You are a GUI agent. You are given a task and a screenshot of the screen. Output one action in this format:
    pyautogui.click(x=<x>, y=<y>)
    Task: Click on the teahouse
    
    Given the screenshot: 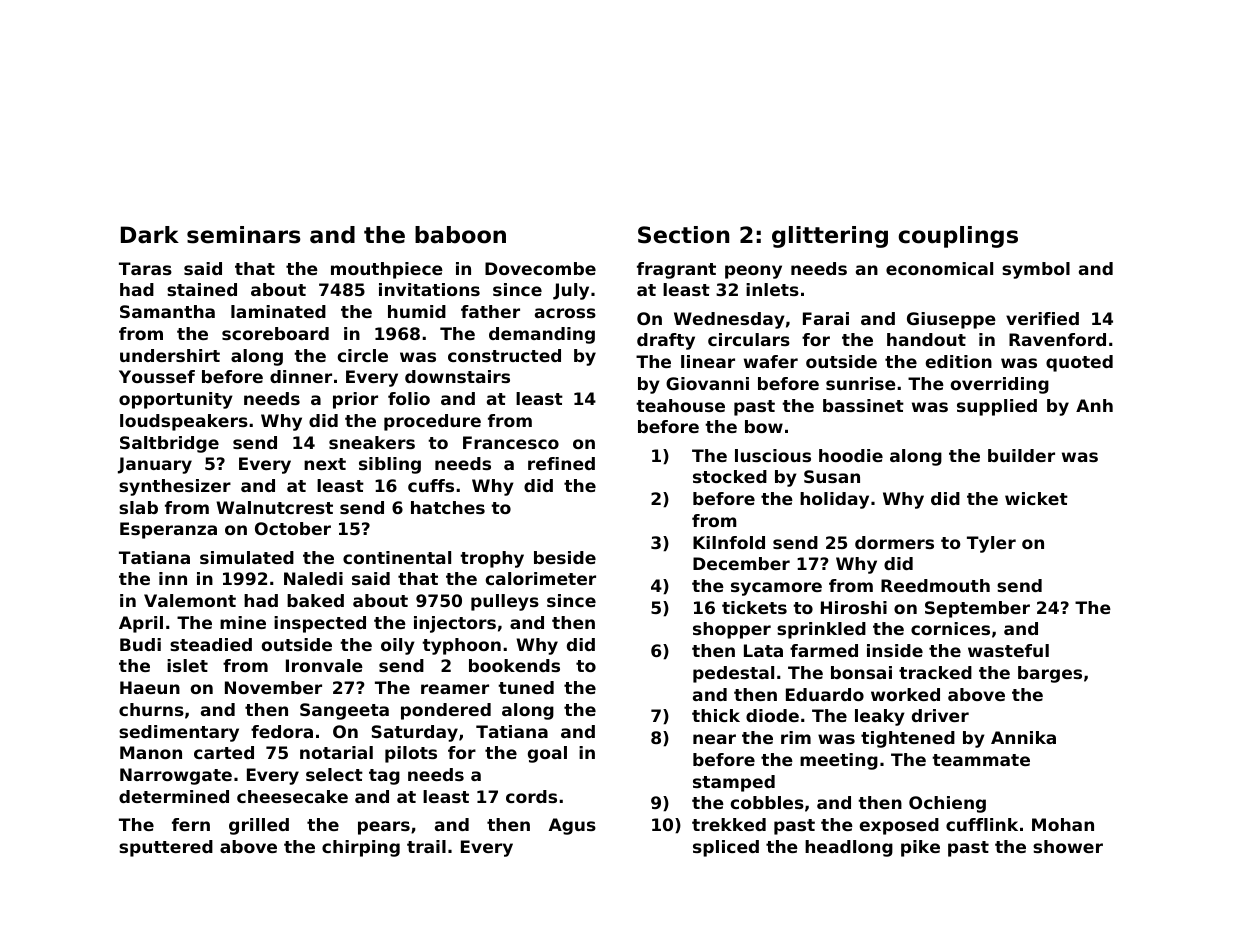 What is the action you would take?
    pyautogui.click(x=680, y=405)
